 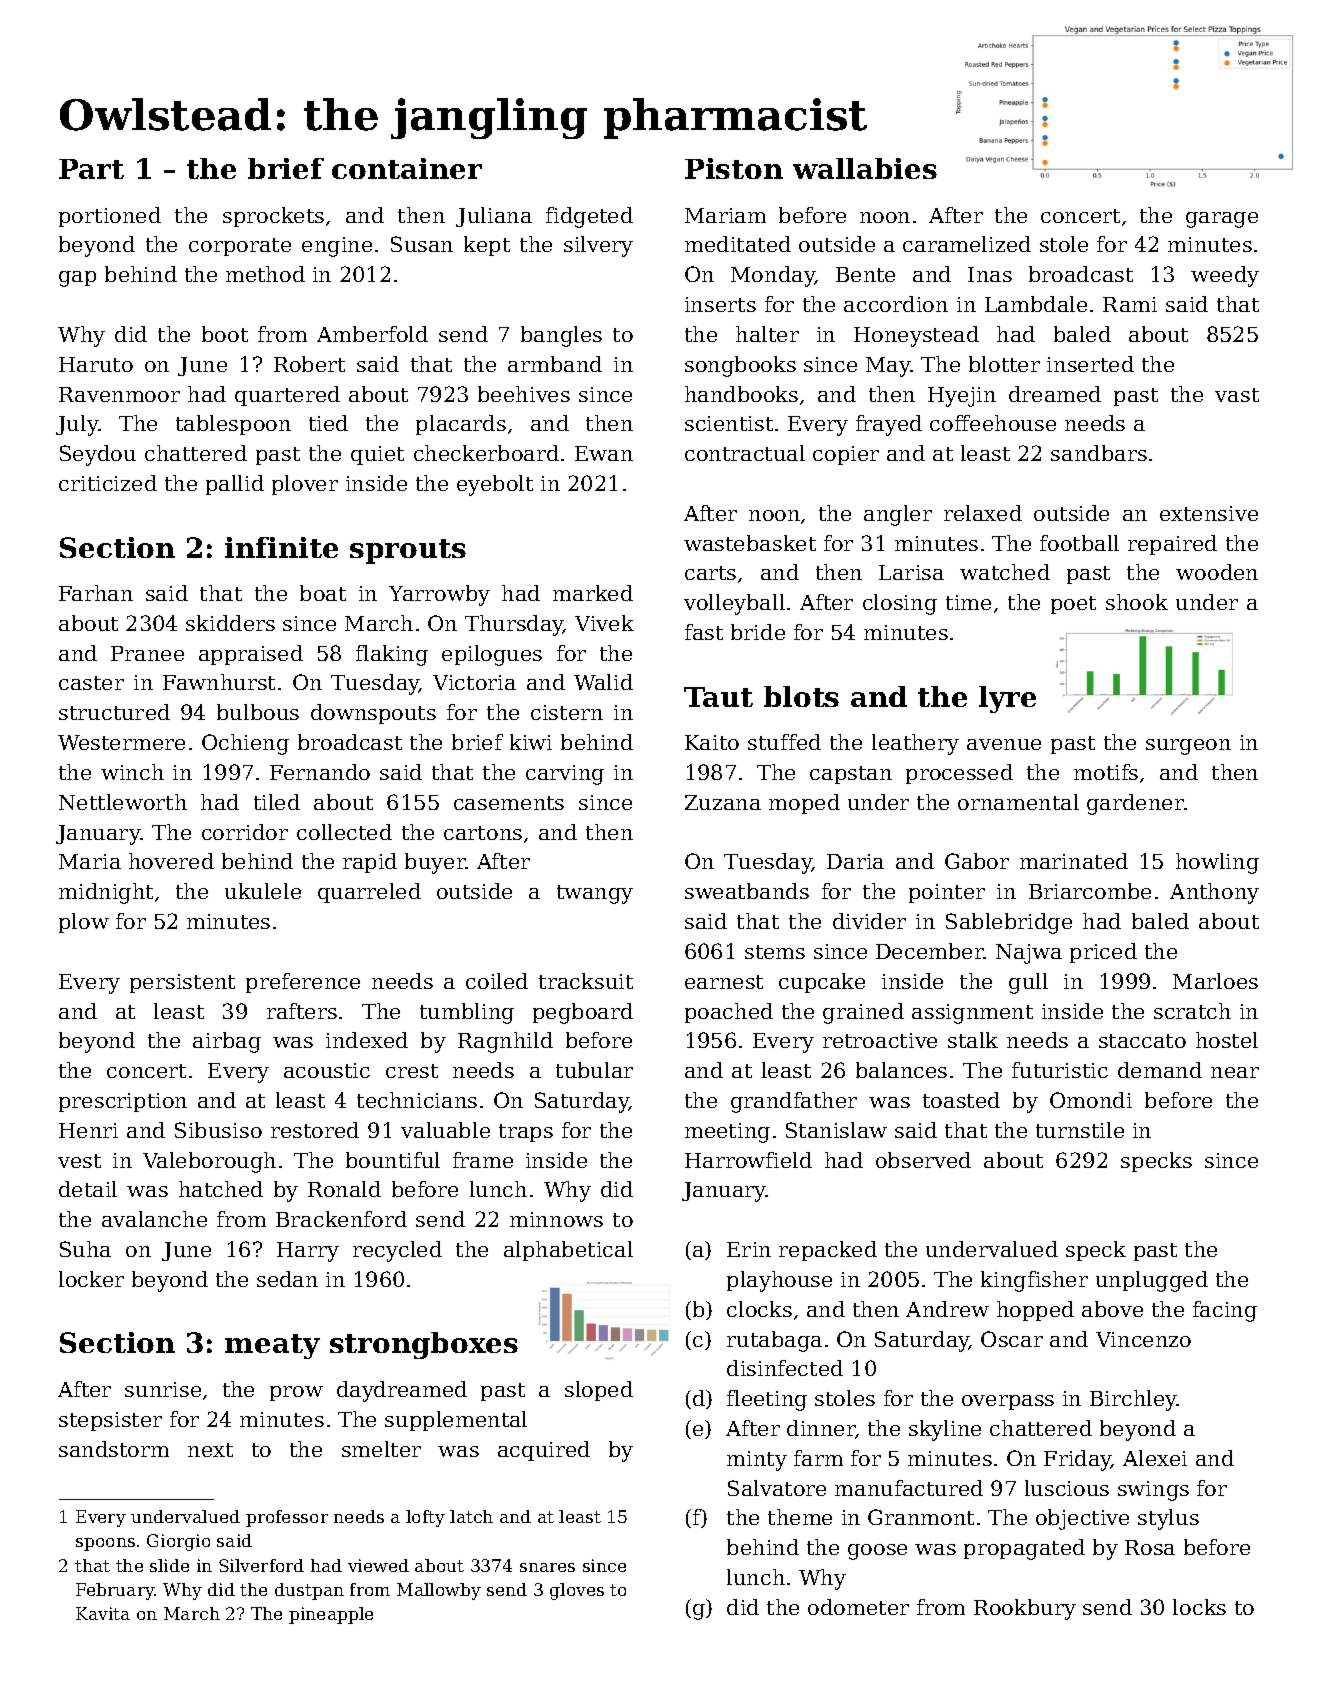 What do you see at coordinates (84, 923) in the screenshot?
I see `plow` at bounding box center [84, 923].
